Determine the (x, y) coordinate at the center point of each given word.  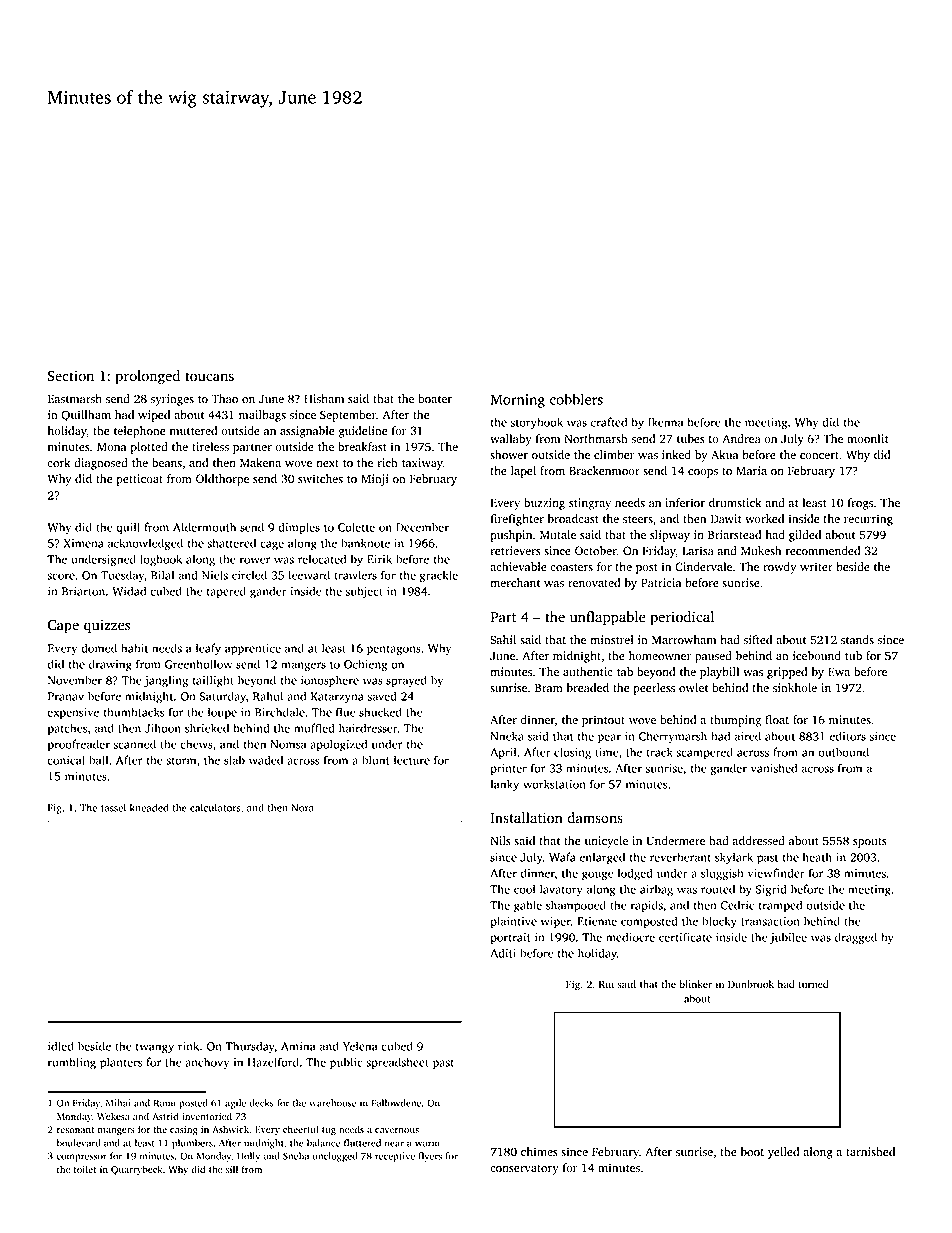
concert (819, 456)
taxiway (422, 464)
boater (435, 399)
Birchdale (280, 712)
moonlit (868, 439)
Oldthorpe (222, 480)
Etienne (597, 921)
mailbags (262, 416)
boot (752, 1152)
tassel (113, 807)
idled (61, 1046)
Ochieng (365, 665)
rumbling (72, 1063)
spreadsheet (397, 1063)
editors (848, 736)
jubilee (788, 938)
